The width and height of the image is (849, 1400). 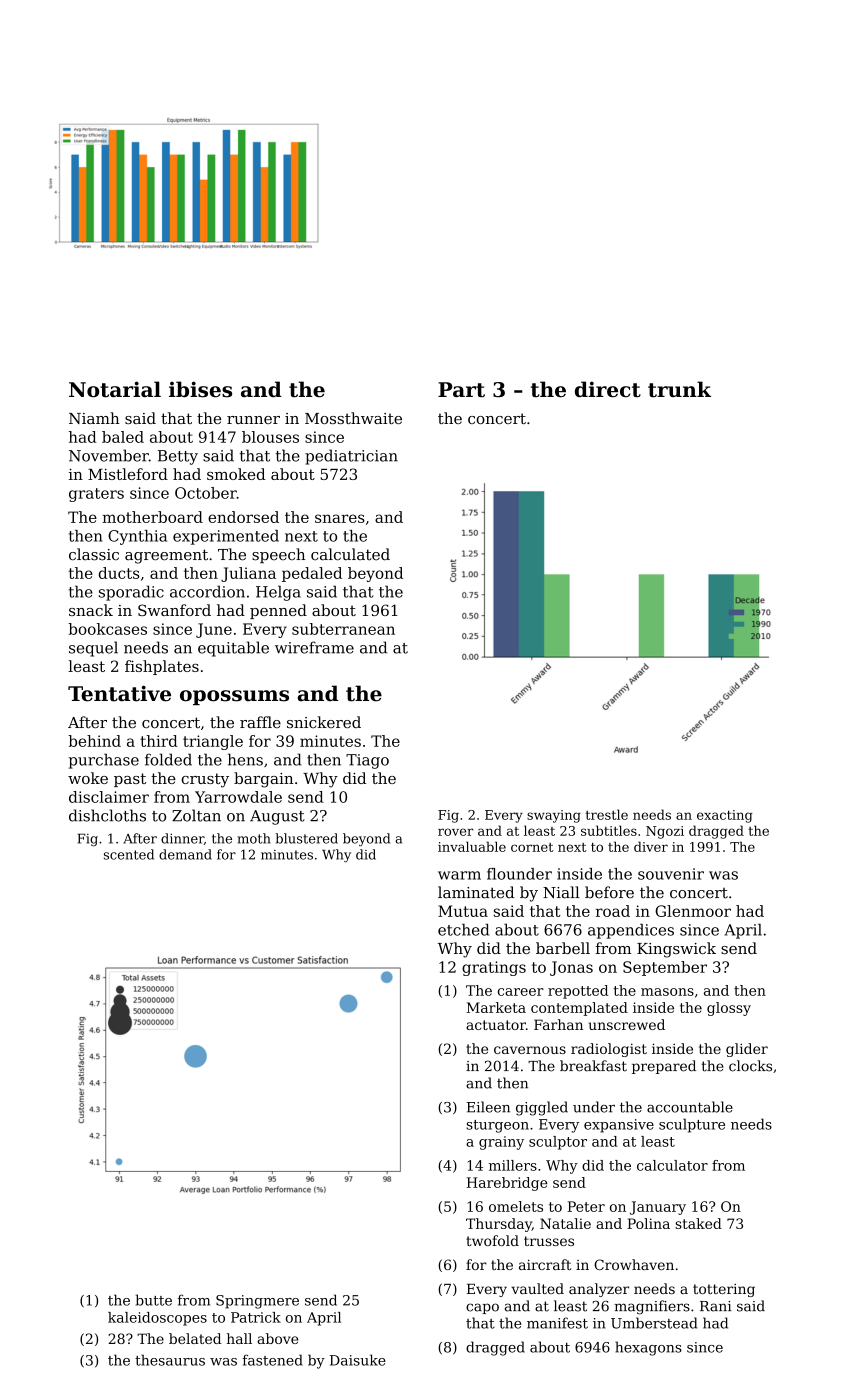 What do you see at coordinates (557, 1323) in the image?
I see `manifest` at bounding box center [557, 1323].
